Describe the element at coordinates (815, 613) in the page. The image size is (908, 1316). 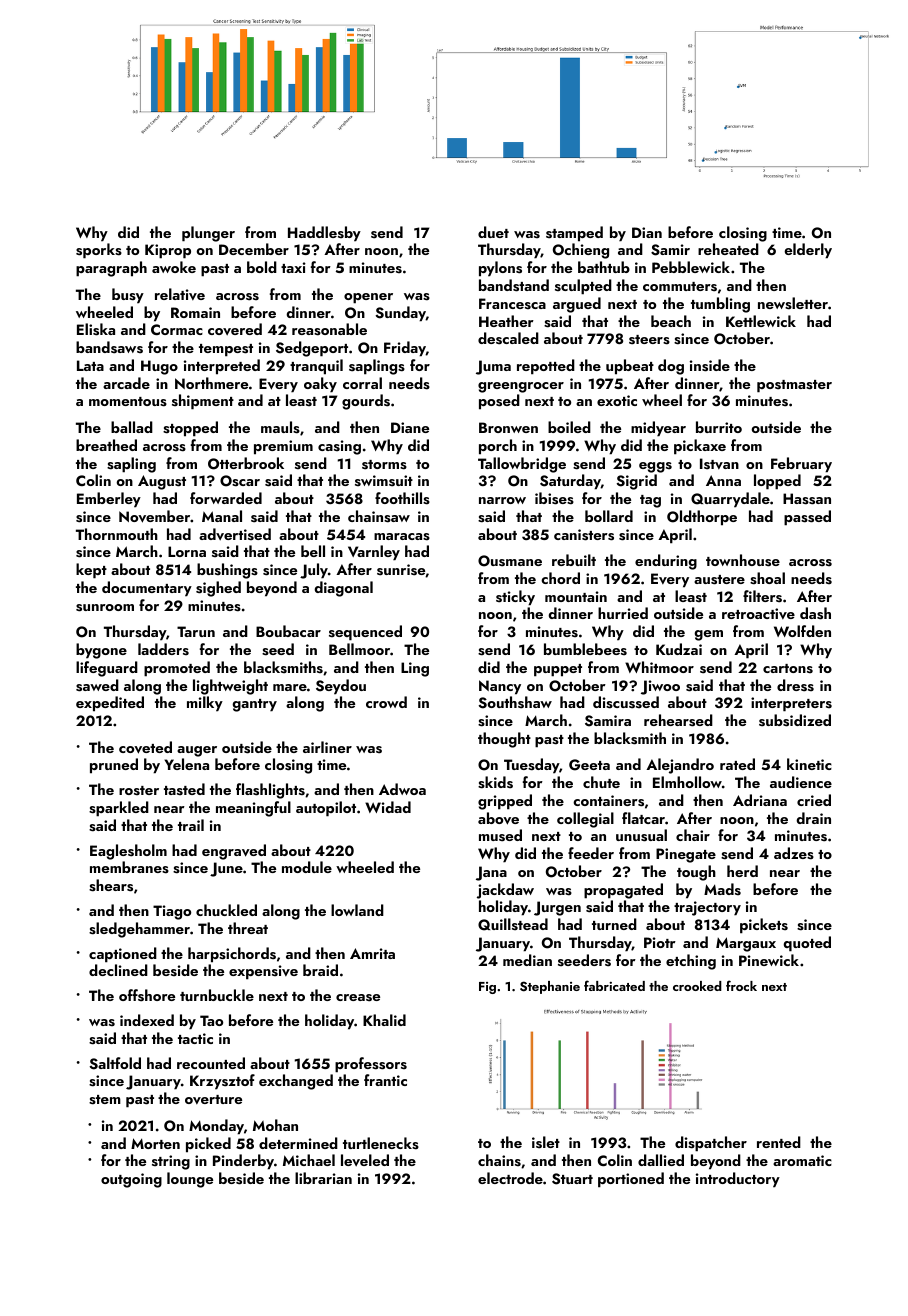
I see `dash` at that location.
